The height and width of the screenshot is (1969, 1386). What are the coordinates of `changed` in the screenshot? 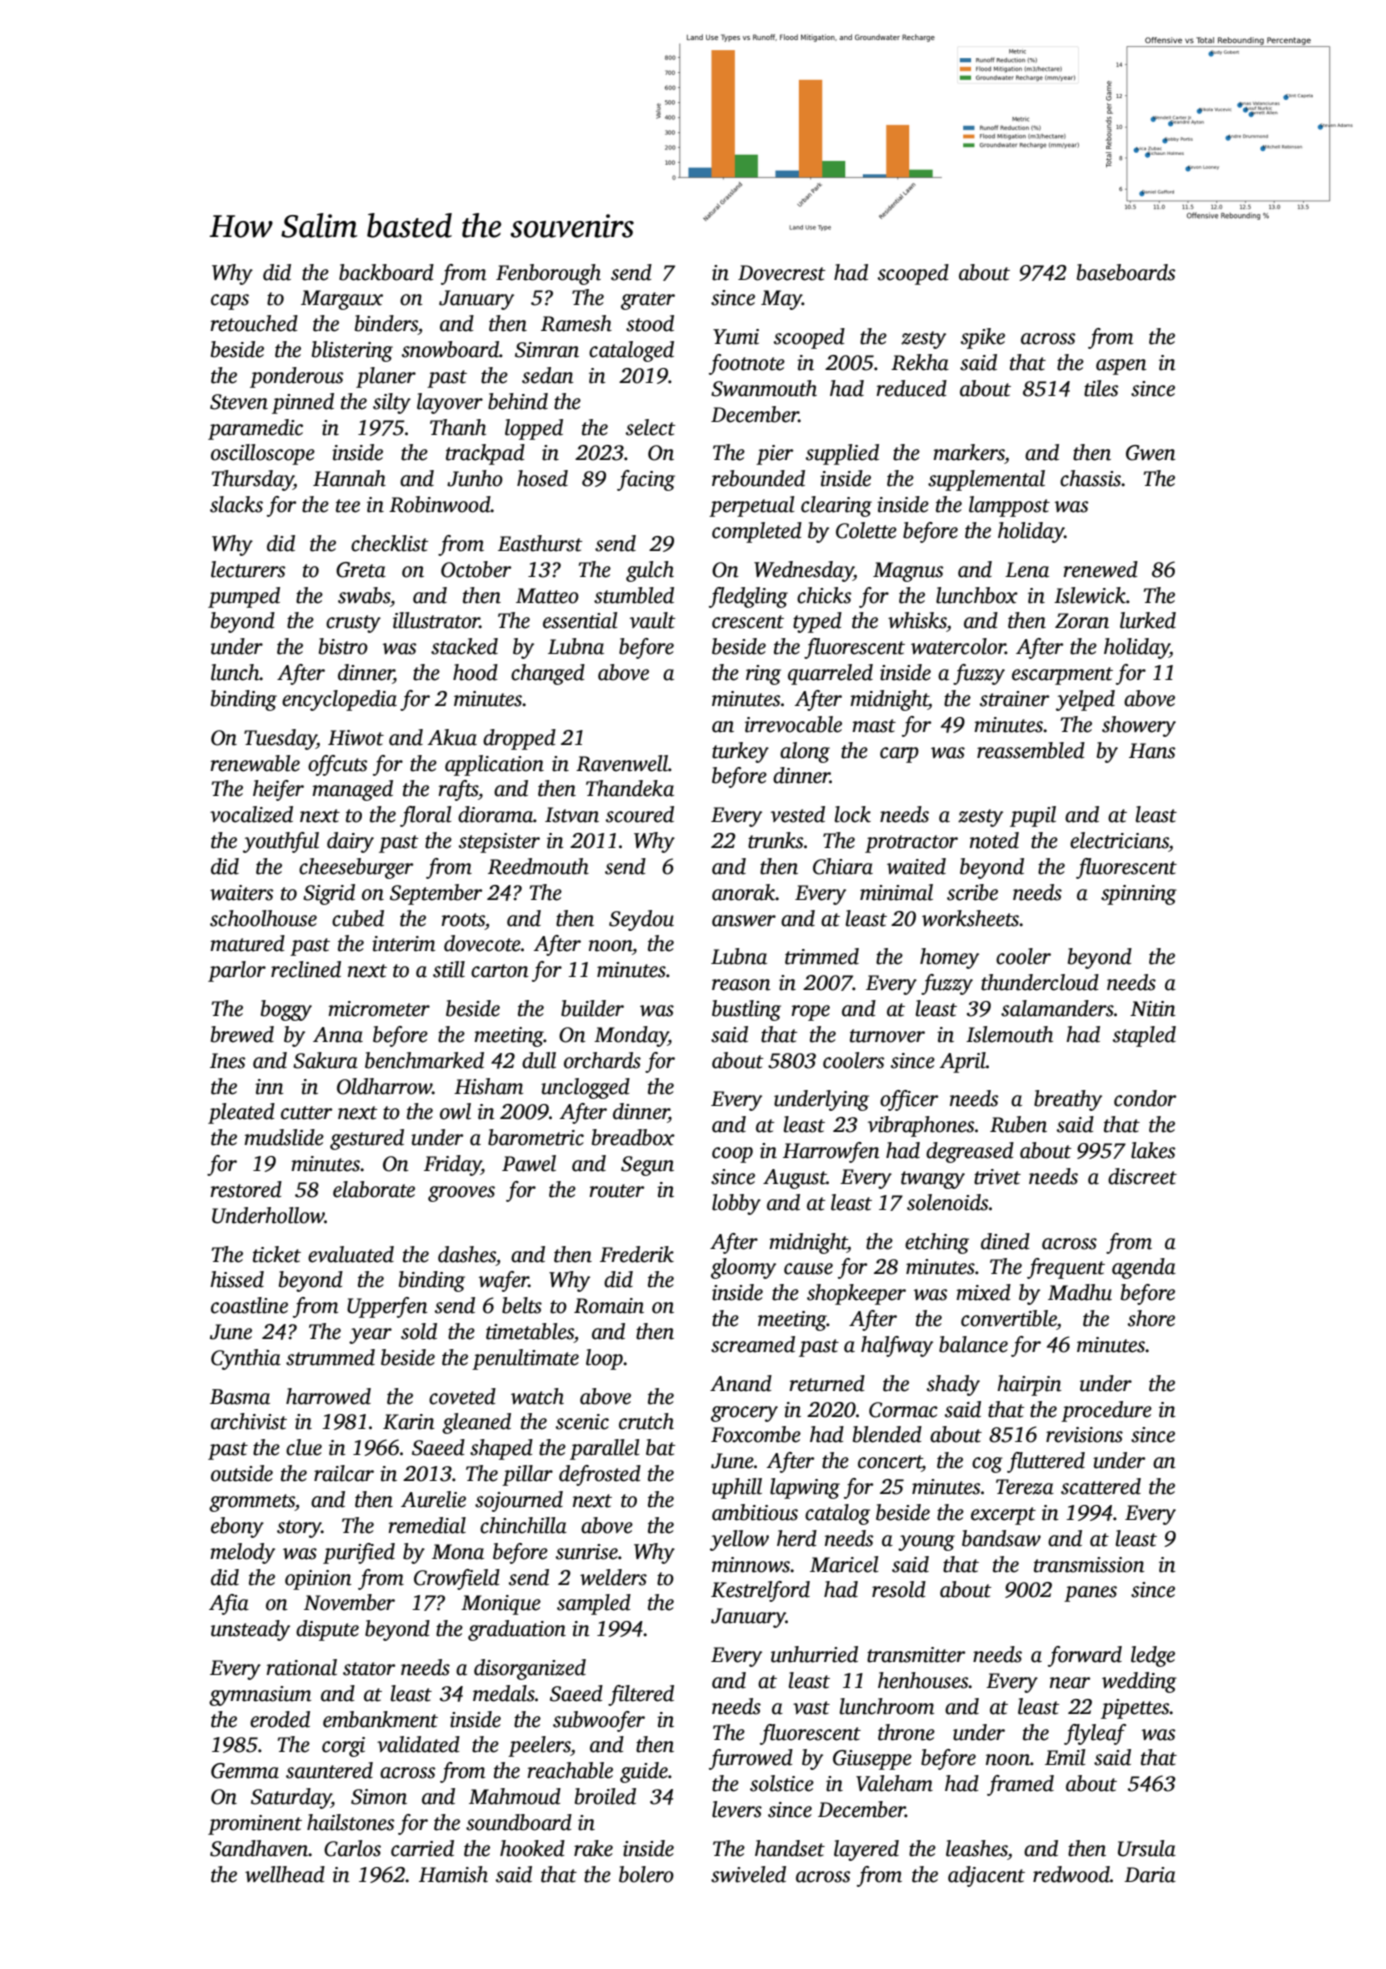 It's located at (548, 674).
